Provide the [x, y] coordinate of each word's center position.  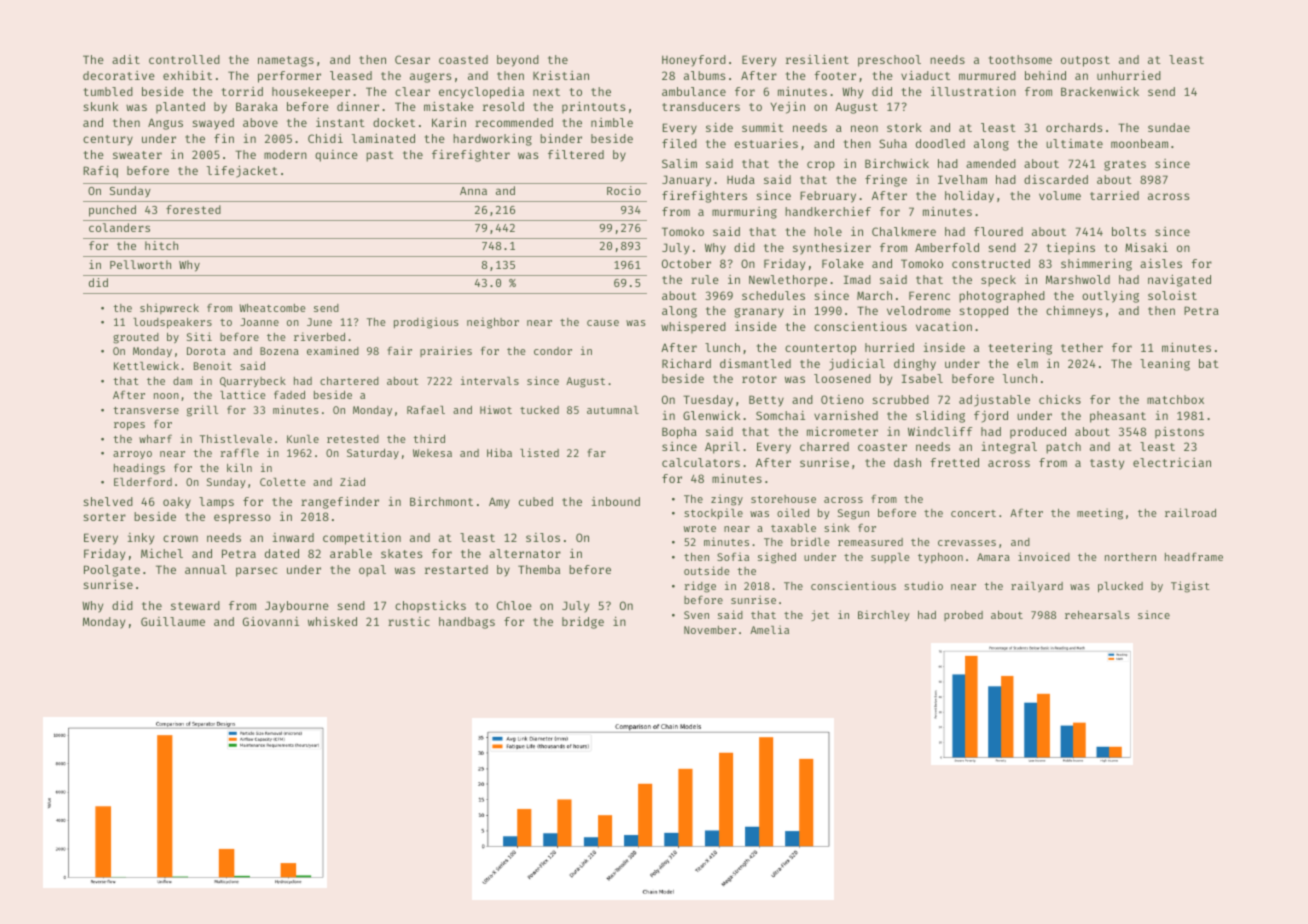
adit [126, 59]
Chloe [514, 605]
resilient [817, 59]
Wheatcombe [272, 308]
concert [973, 513]
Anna [473, 191]
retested [353, 439]
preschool [889, 61]
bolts [1129, 231]
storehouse [783, 499]
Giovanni [271, 621]
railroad [1190, 512]
